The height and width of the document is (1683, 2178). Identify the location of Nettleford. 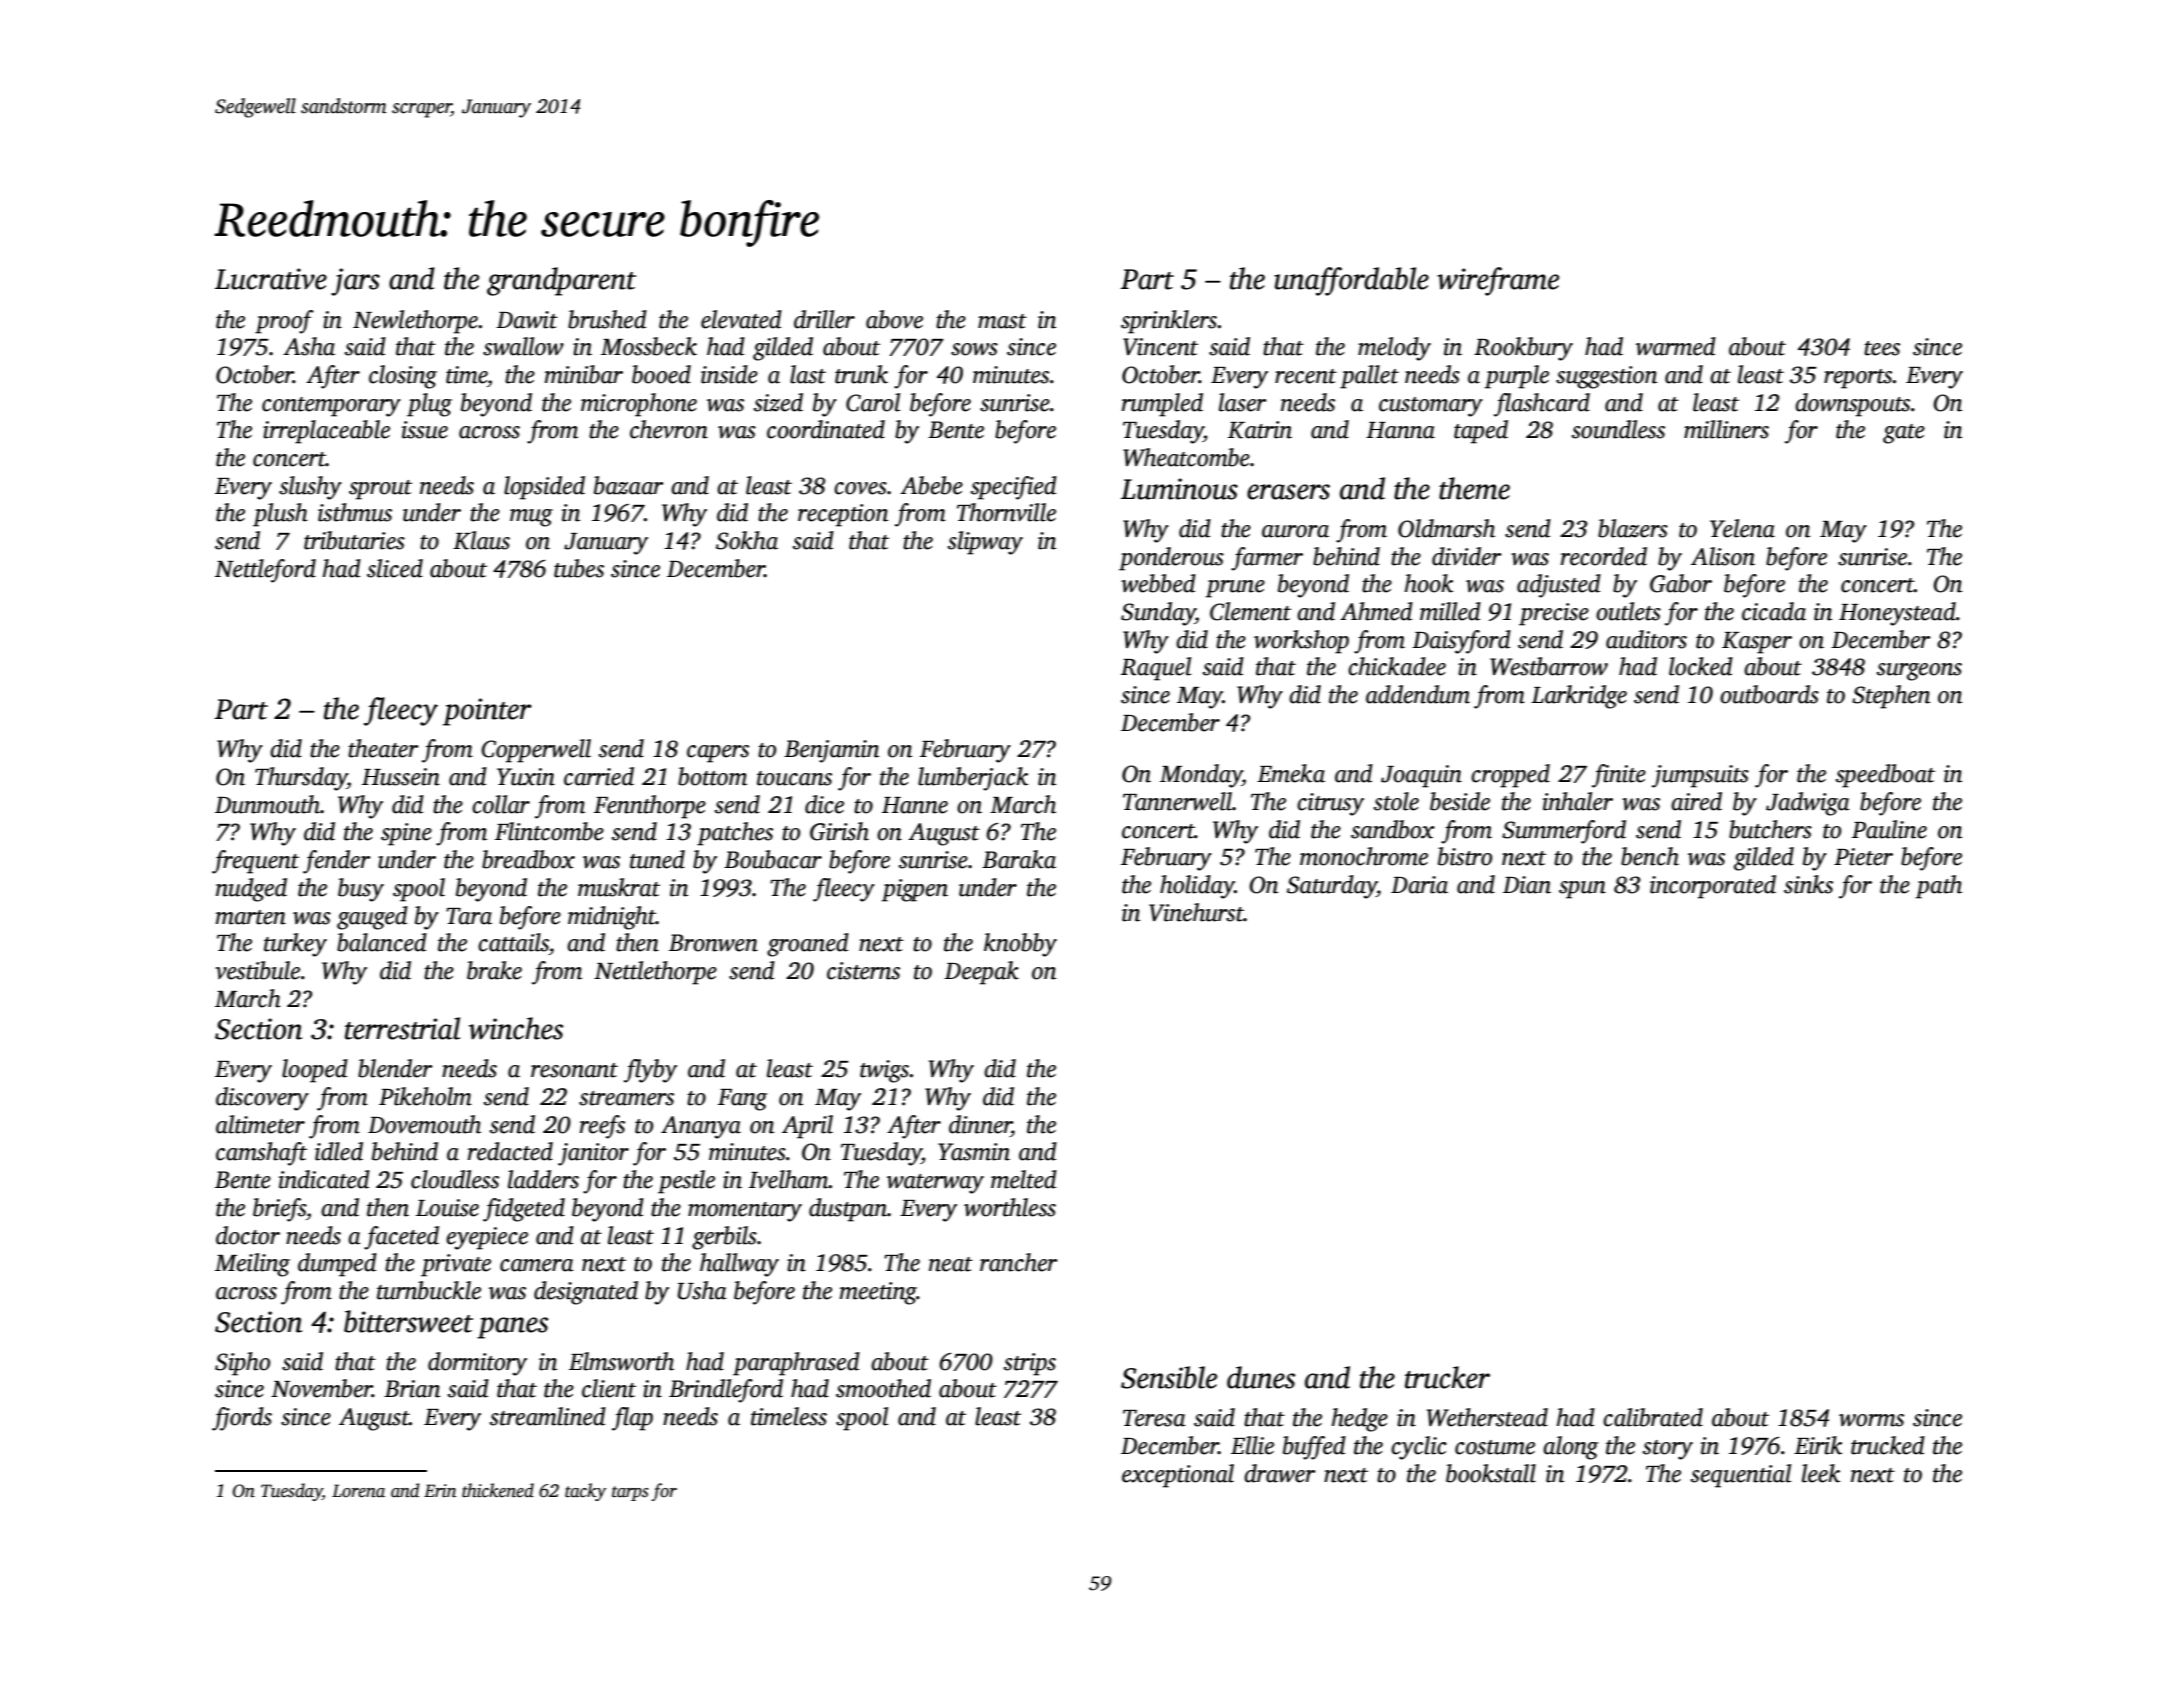
(265, 571).
